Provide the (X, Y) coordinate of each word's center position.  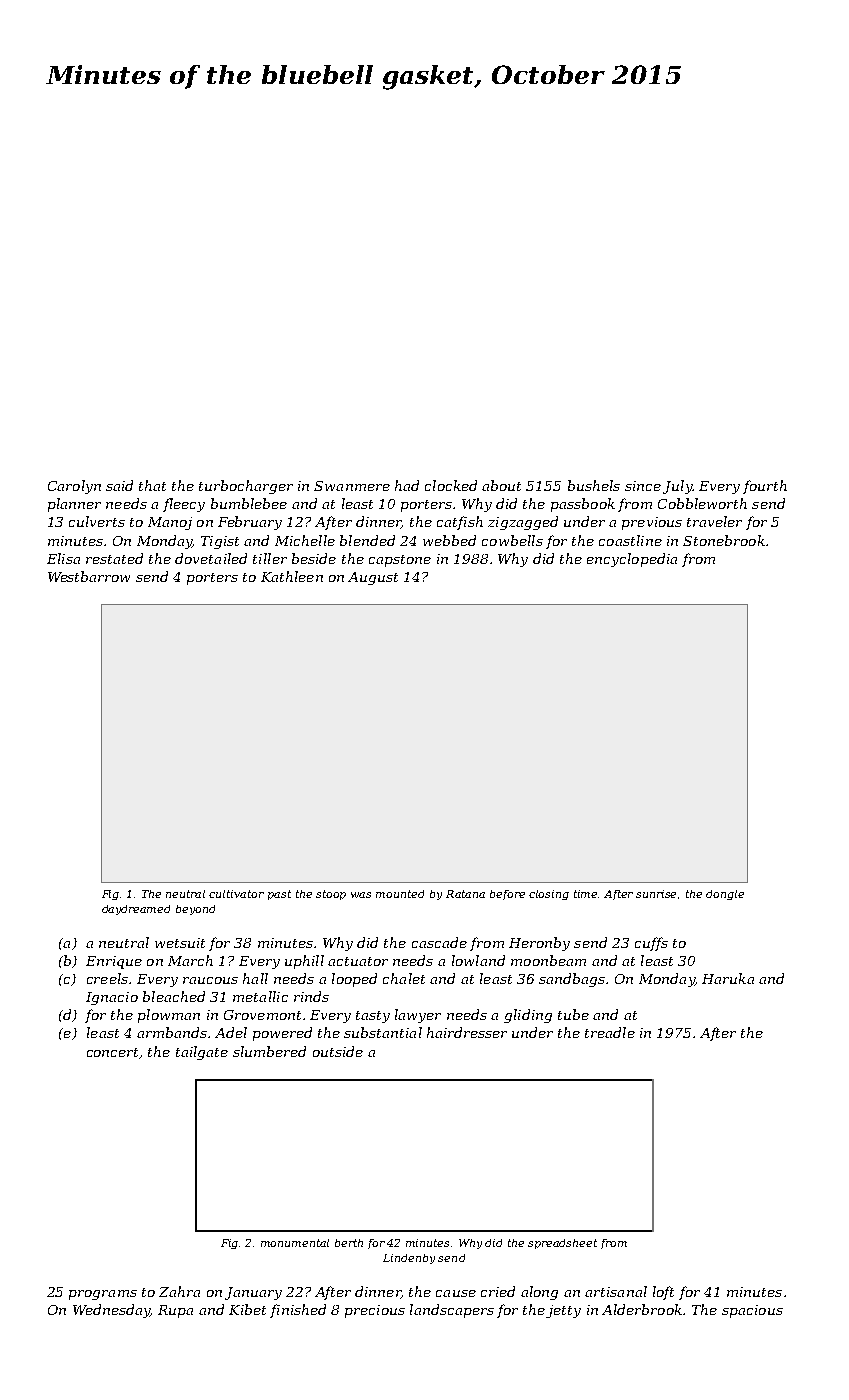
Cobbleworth (702, 503)
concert (112, 1052)
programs (103, 1295)
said (119, 485)
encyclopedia (632, 560)
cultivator (236, 894)
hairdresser (467, 1032)
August (373, 578)
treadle (610, 1032)
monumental (295, 1243)
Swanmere (352, 486)
